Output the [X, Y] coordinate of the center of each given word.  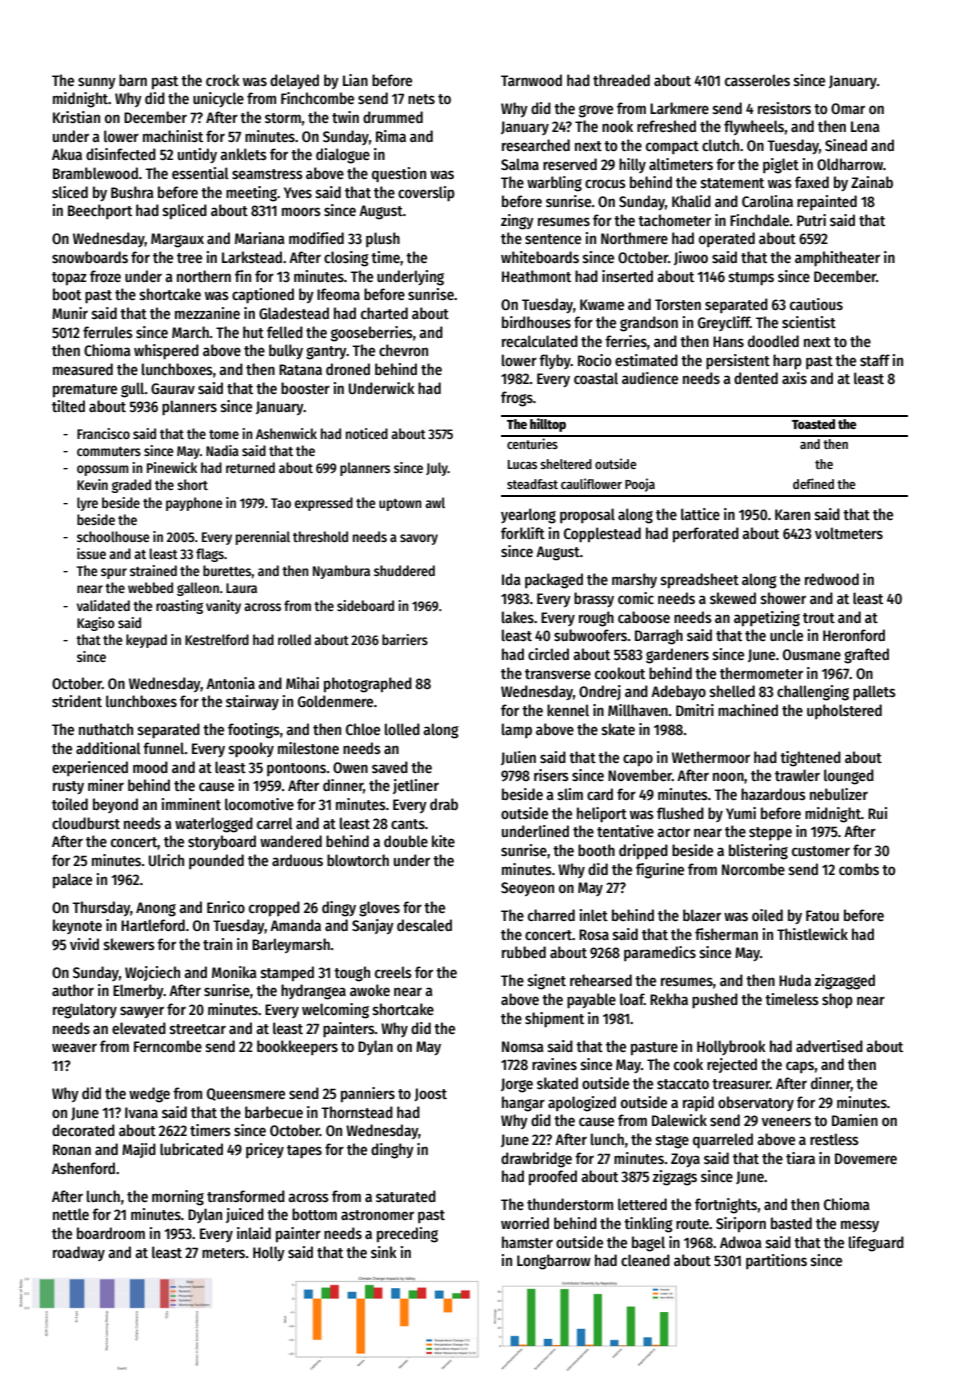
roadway [79, 1253]
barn [133, 80]
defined [813, 483]
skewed [733, 598]
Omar [848, 108]
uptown [400, 505]
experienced [90, 768]
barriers [405, 639]
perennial [263, 538]
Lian [355, 80]
